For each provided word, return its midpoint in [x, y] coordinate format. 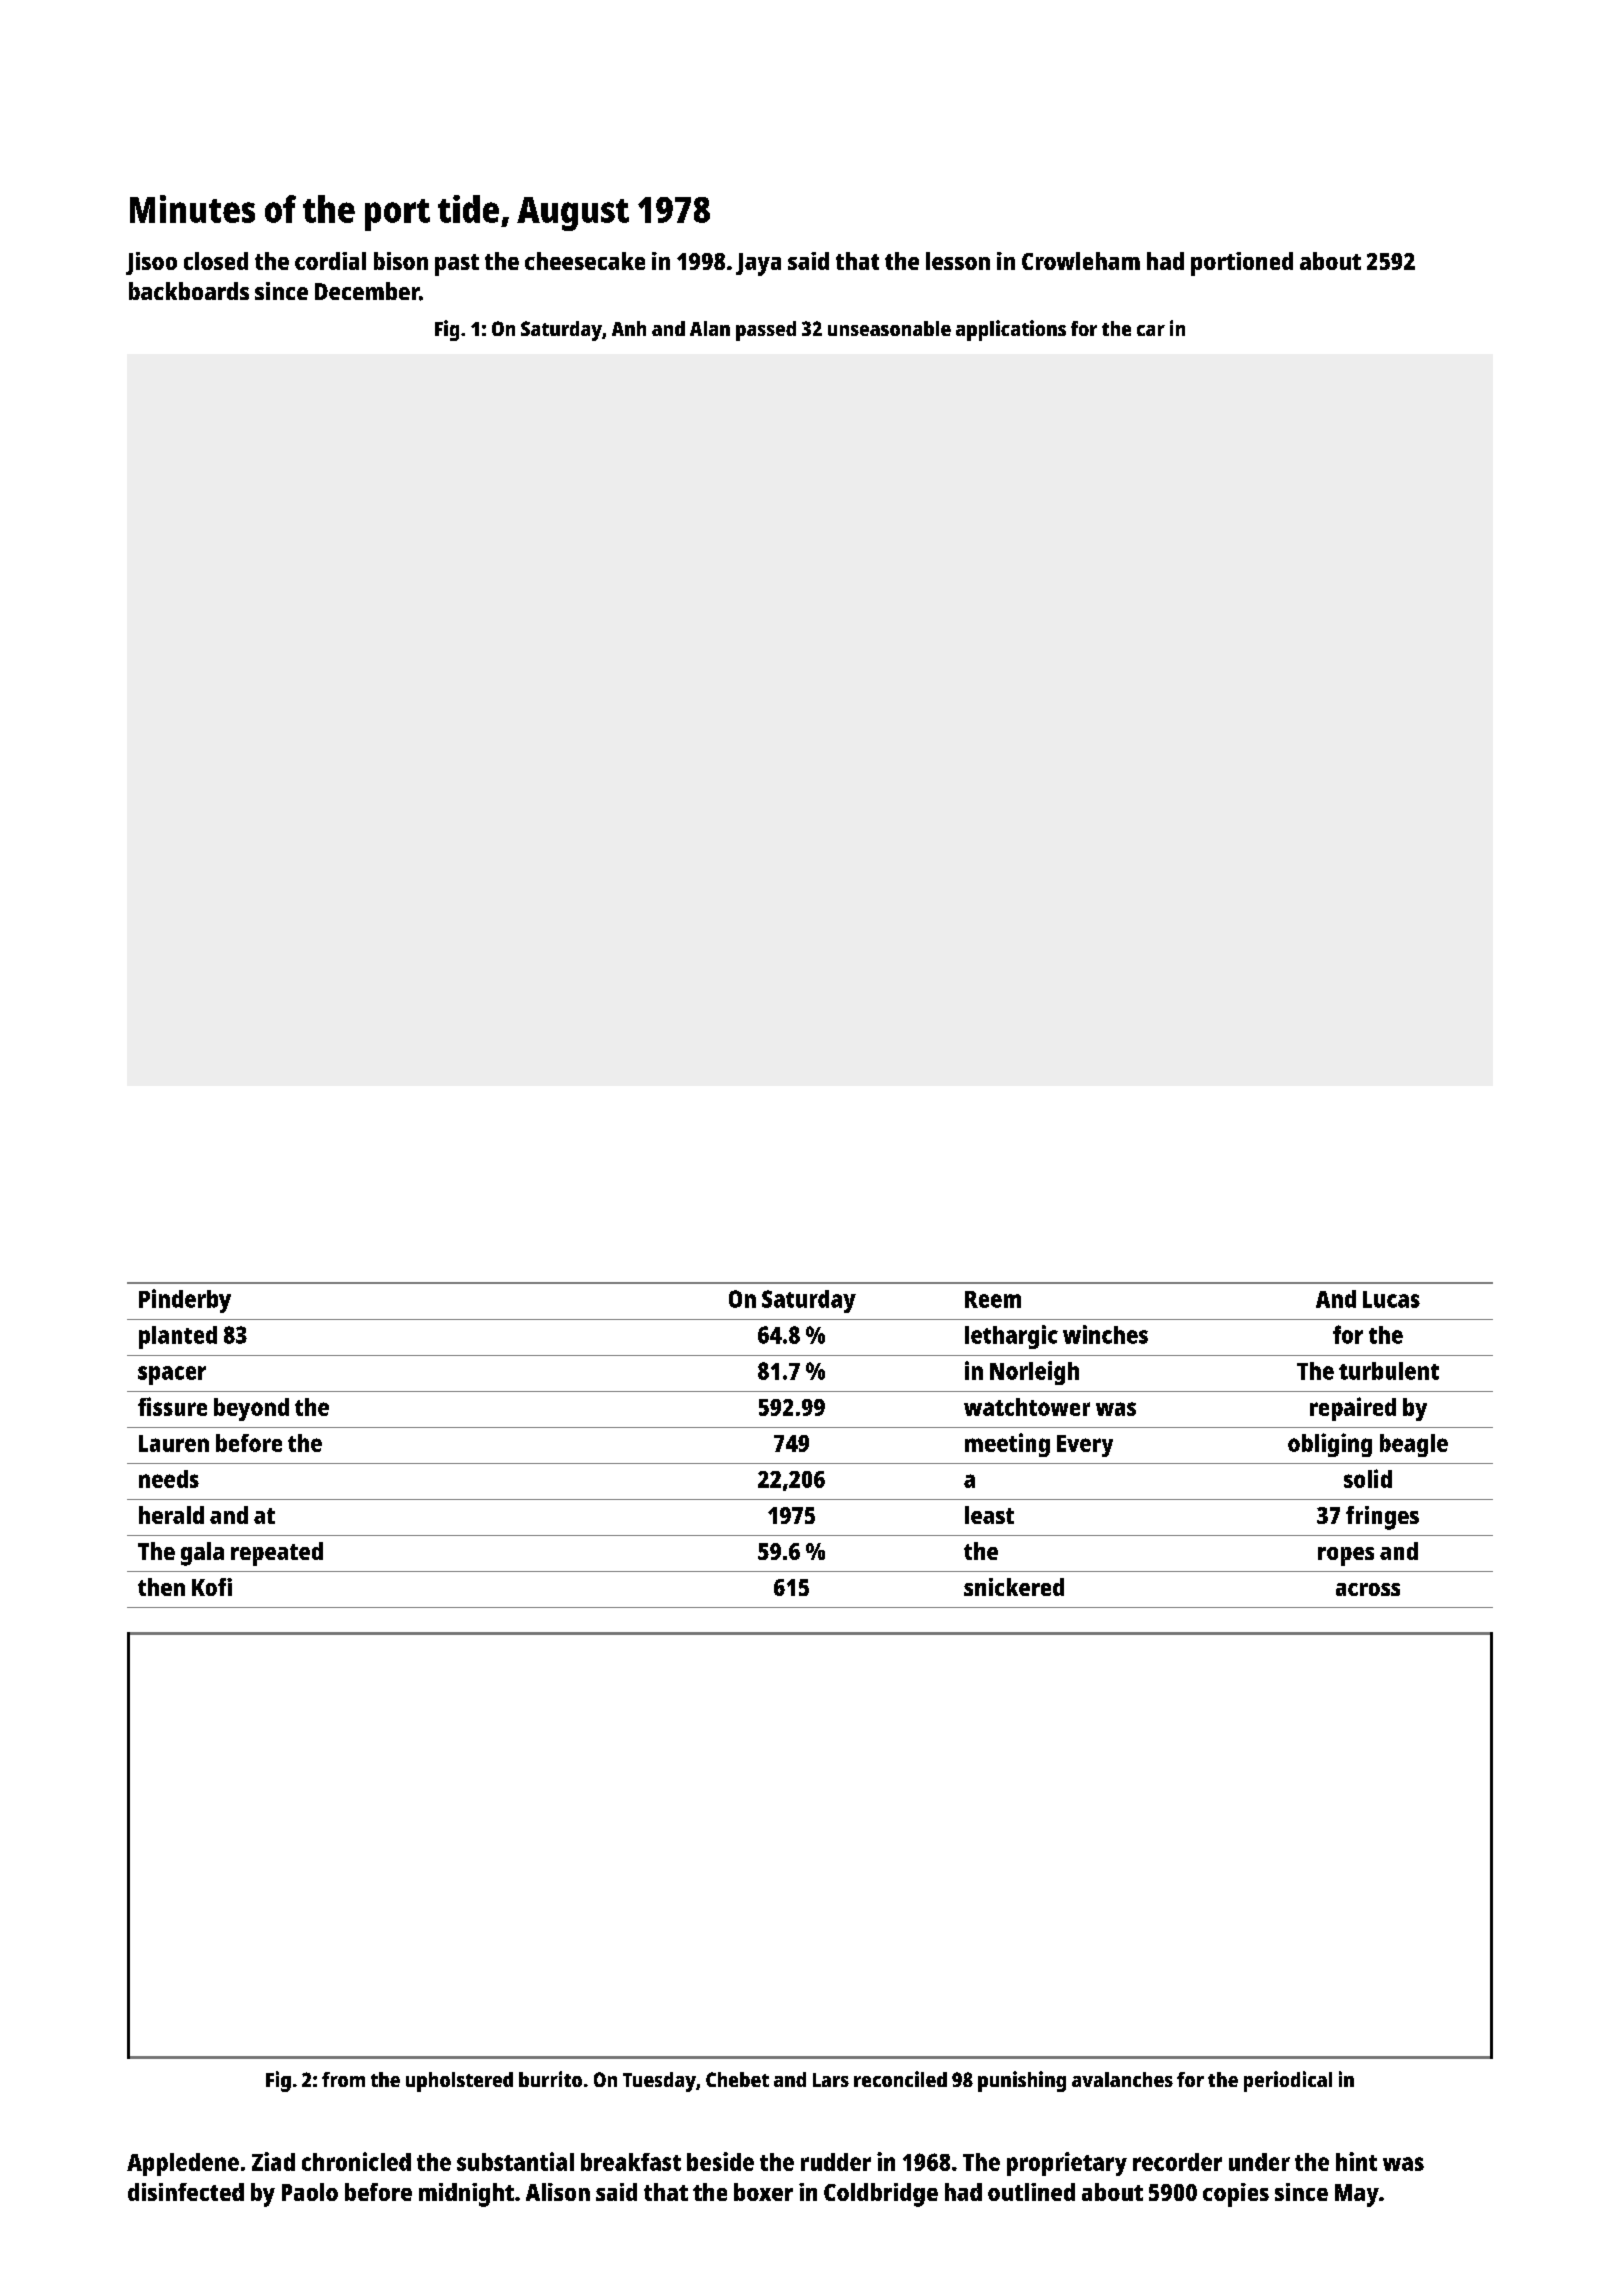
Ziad [273, 2161]
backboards [189, 291]
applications [1011, 330]
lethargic [1011, 1337]
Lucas [1391, 1299]
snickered [1014, 1587]
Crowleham [1081, 261]
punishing [1022, 2081]
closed [216, 261]
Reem [993, 1299]
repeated [277, 1554]
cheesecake [585, 261]
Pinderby [185, 1301]
